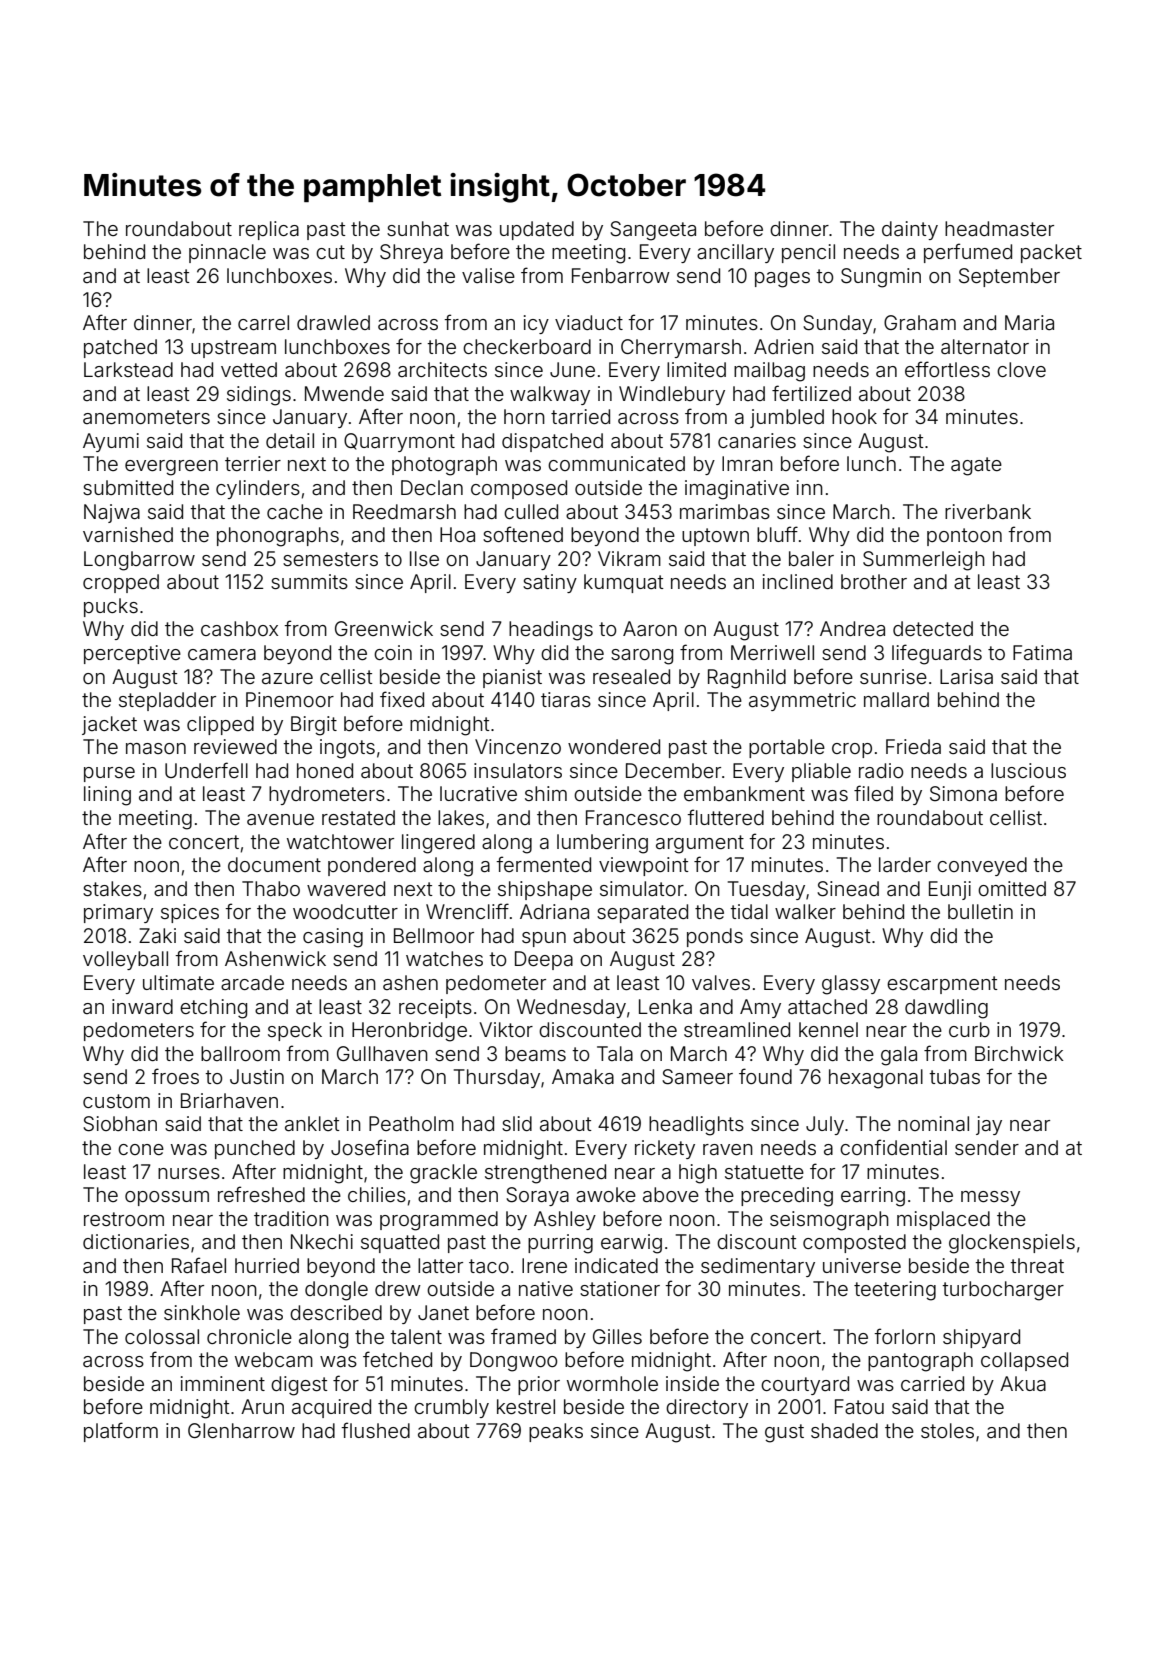 This screenshot has height=1654, width=1165. Describe the element at coordinates (893, 1147) in the screenshot. I see `confidential` at that location.
